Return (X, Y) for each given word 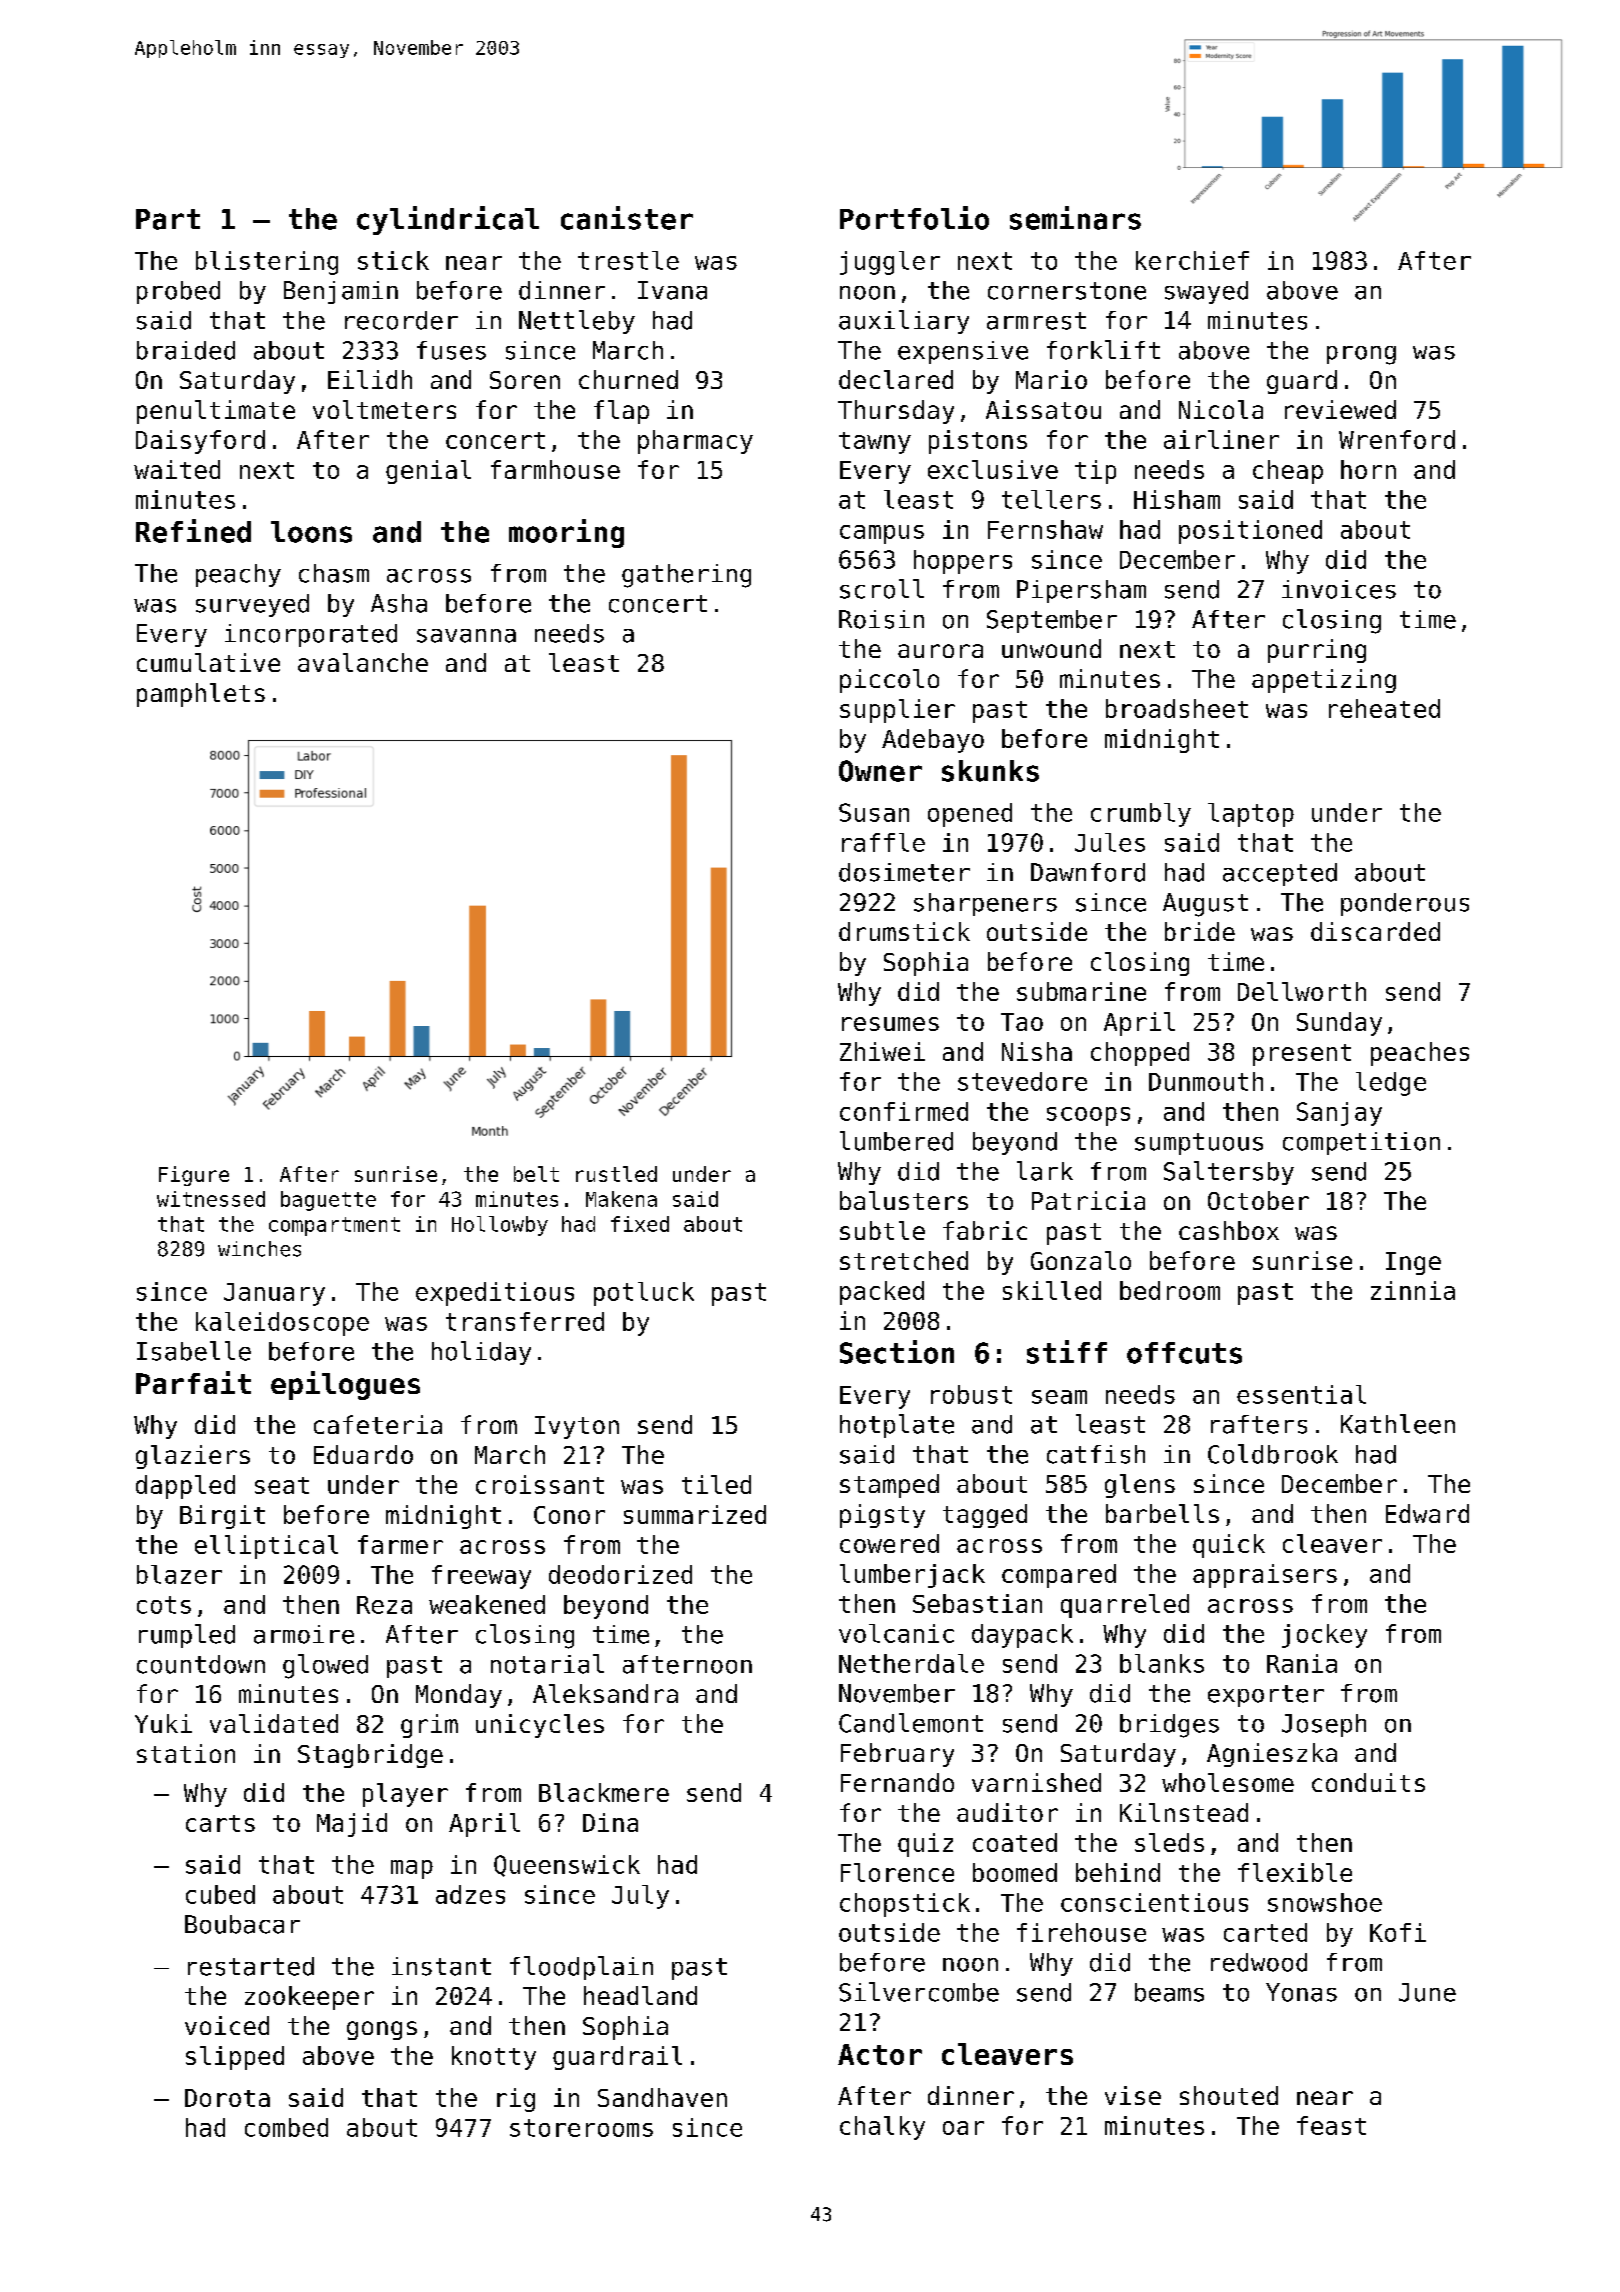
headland (640, 1995)
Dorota (227, 2098)
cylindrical (448, 220)
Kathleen (1398, 1424)
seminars (1075, 218)
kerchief (1192, 260)
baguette (328, 1201)
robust (971, 1394)
